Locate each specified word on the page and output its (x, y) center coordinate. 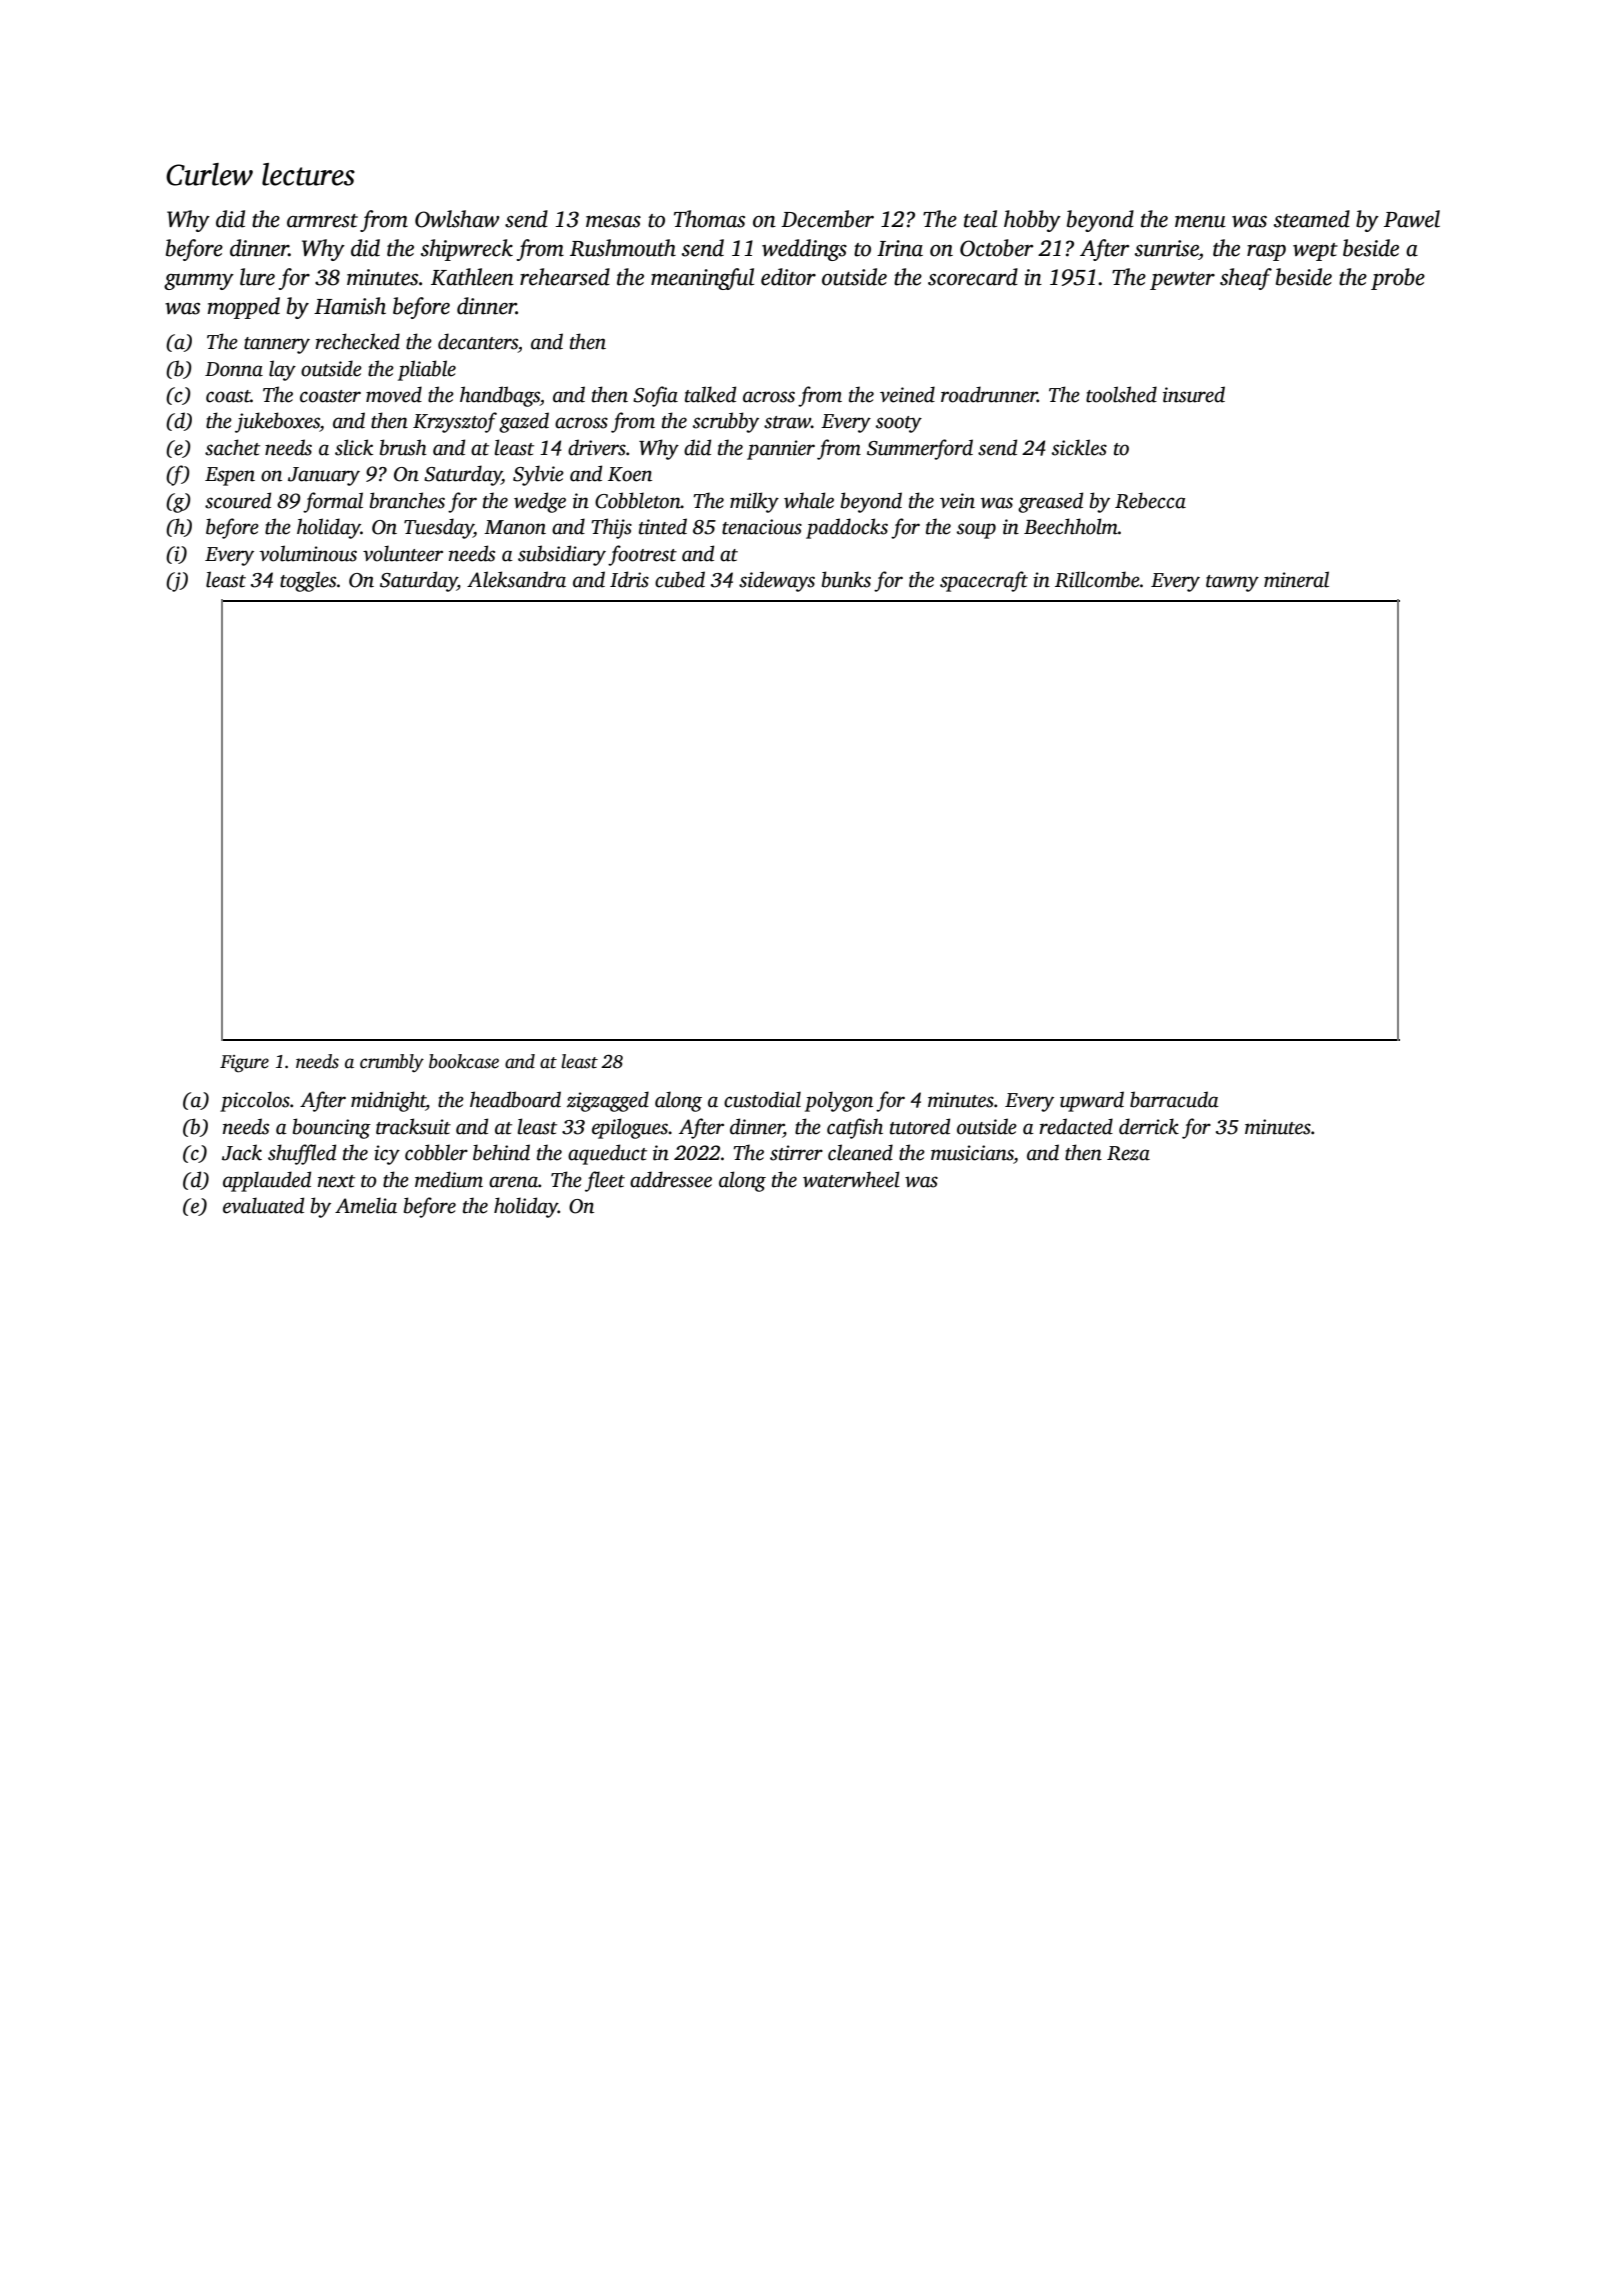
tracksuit (413, 1126)
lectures (308, 174)
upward (1092, 1101)
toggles (308, 581)
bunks (846, 579)
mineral (1296, 579)
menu (1200, 222)
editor (788, 277)
